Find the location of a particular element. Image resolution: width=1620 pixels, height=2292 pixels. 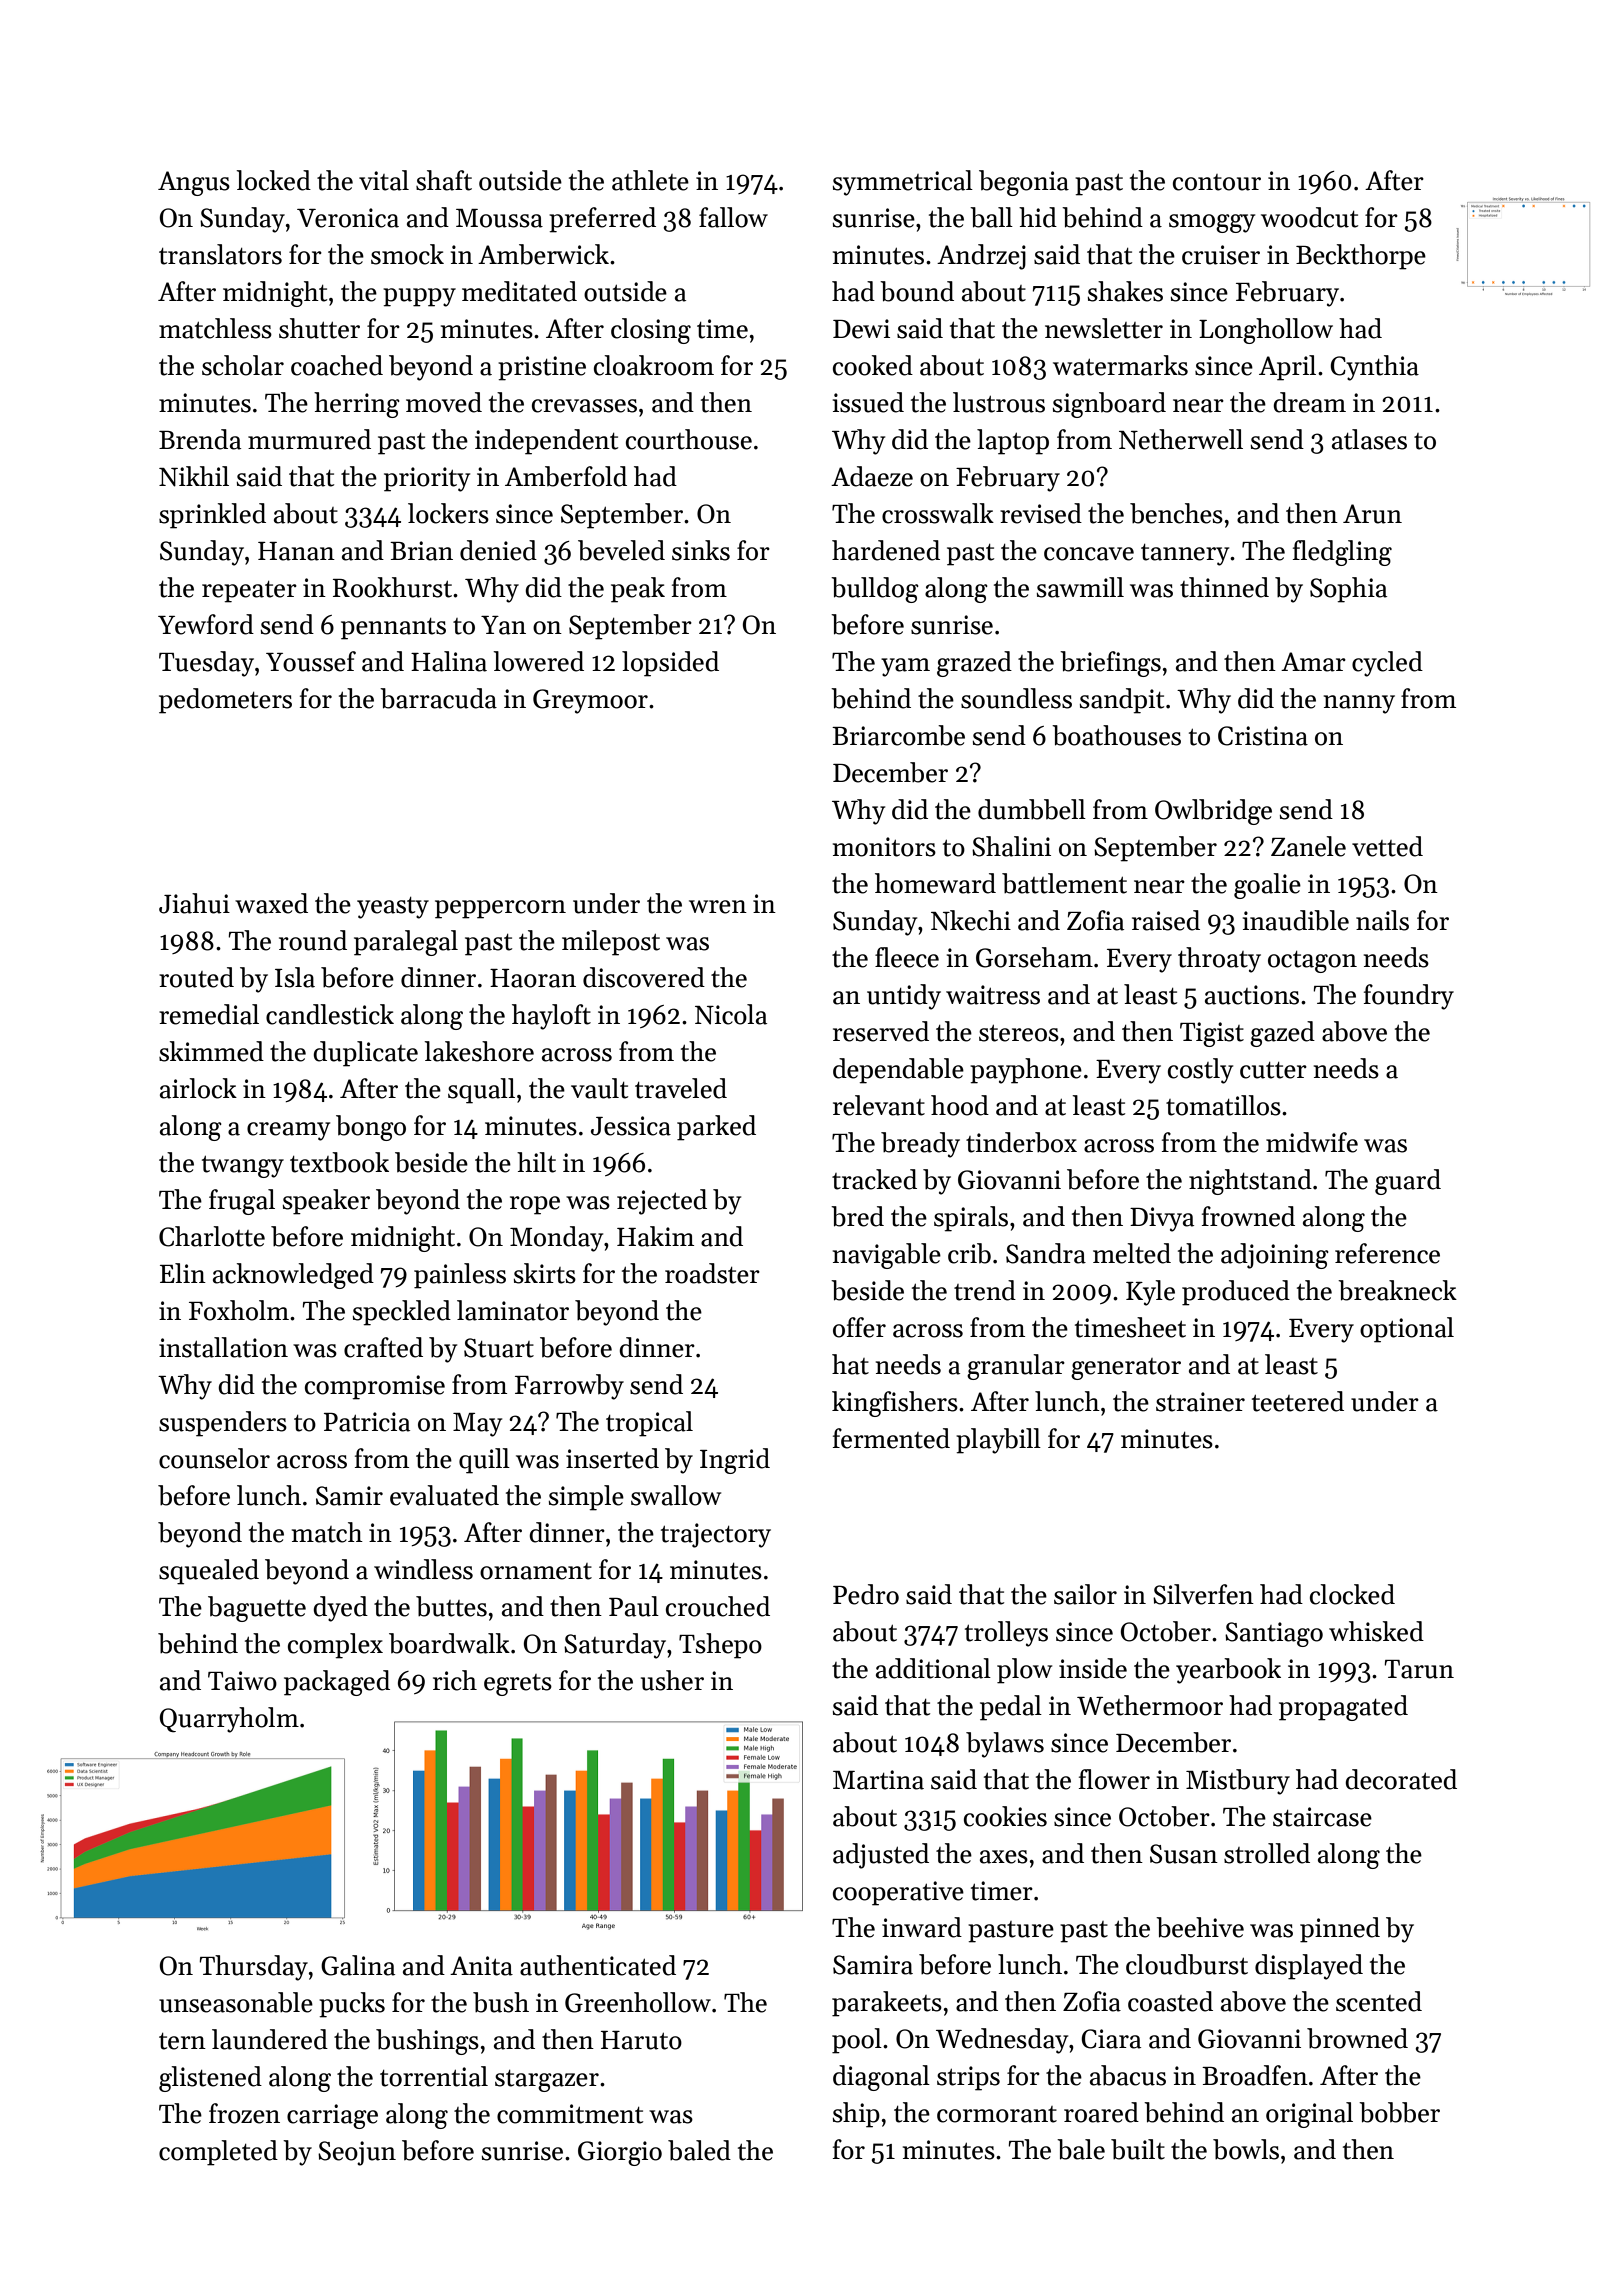

pinned is located at coordinates (1340, 1930).
